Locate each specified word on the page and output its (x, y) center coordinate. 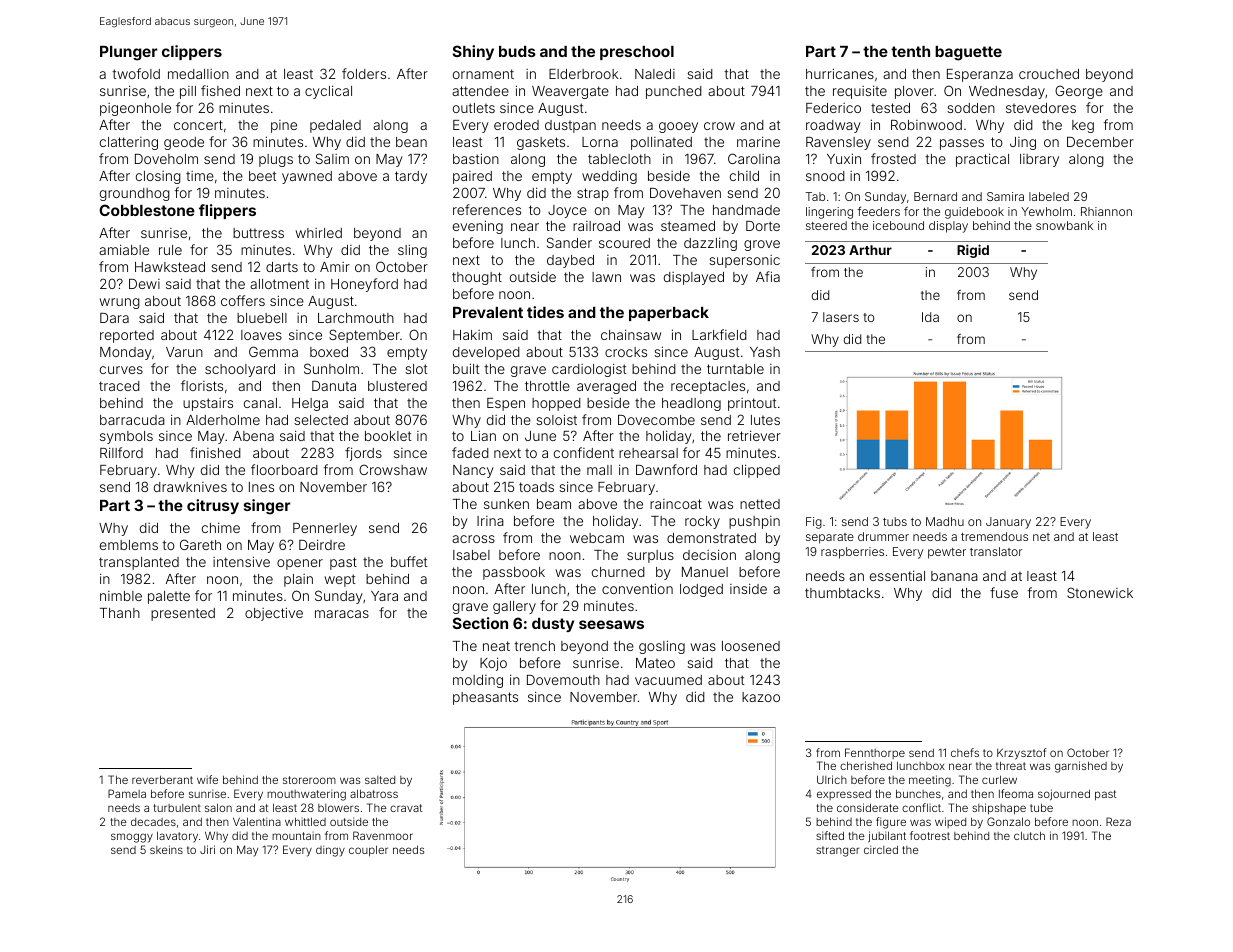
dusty (553, 625)
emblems (129, 545)
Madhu (945, 521)
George (1079, 92)
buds (517, 51)
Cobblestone (147, 210)
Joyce (567, 211)
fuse (1004, 592)
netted (760, 504)
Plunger (129, 53)
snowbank (1064, 225)
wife (207, 779)
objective (274, 614)
